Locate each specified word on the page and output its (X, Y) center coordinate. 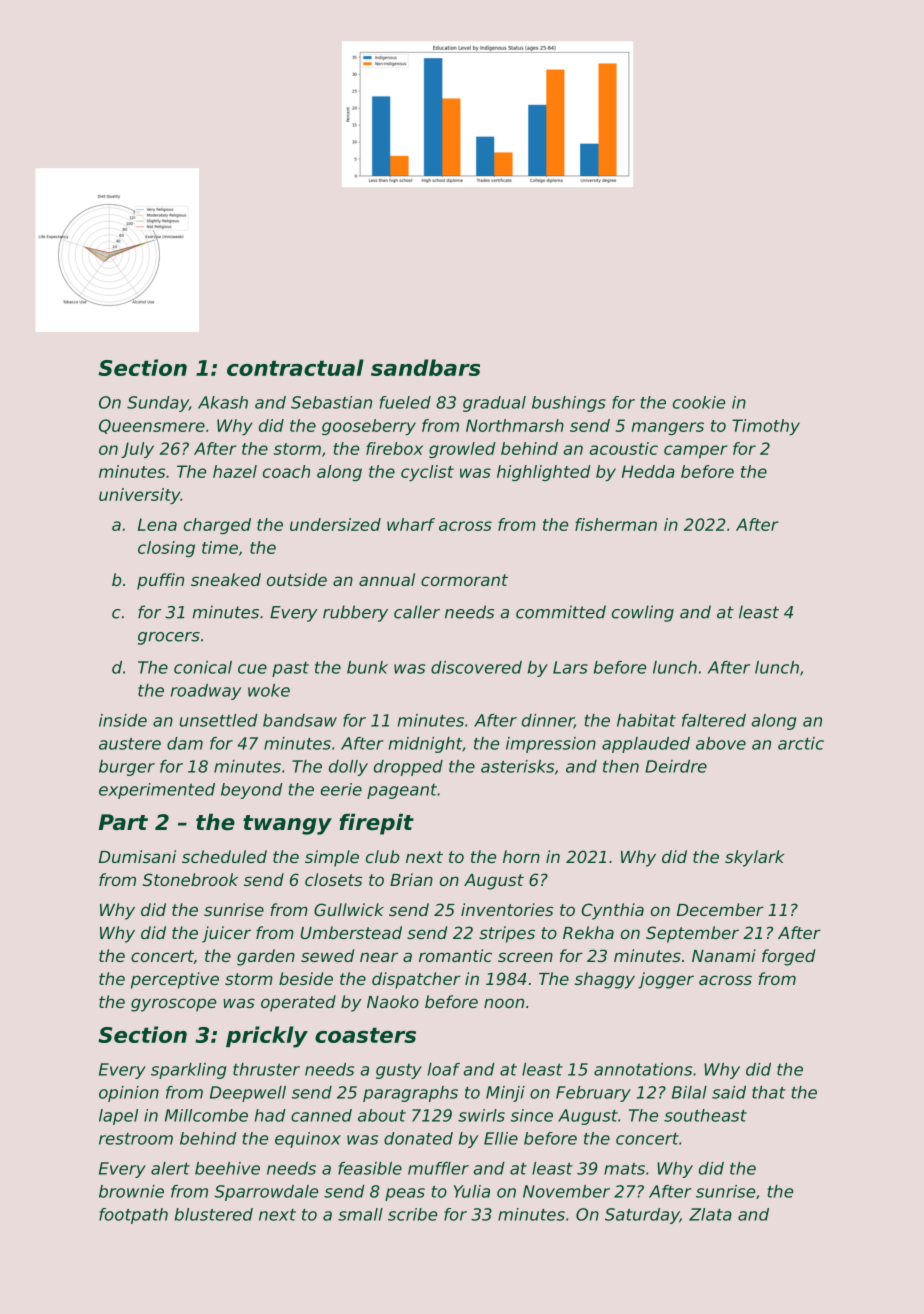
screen (525, 957)
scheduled (224, 856)
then (621, 766)
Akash (223, 402)
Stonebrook (190, 879)
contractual (295, 367)
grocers (169, 638)
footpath (133, 1216)
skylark (754, 858)
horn (521, 856)
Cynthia (612, 911)
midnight (425, 745)
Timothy (766, 427)
